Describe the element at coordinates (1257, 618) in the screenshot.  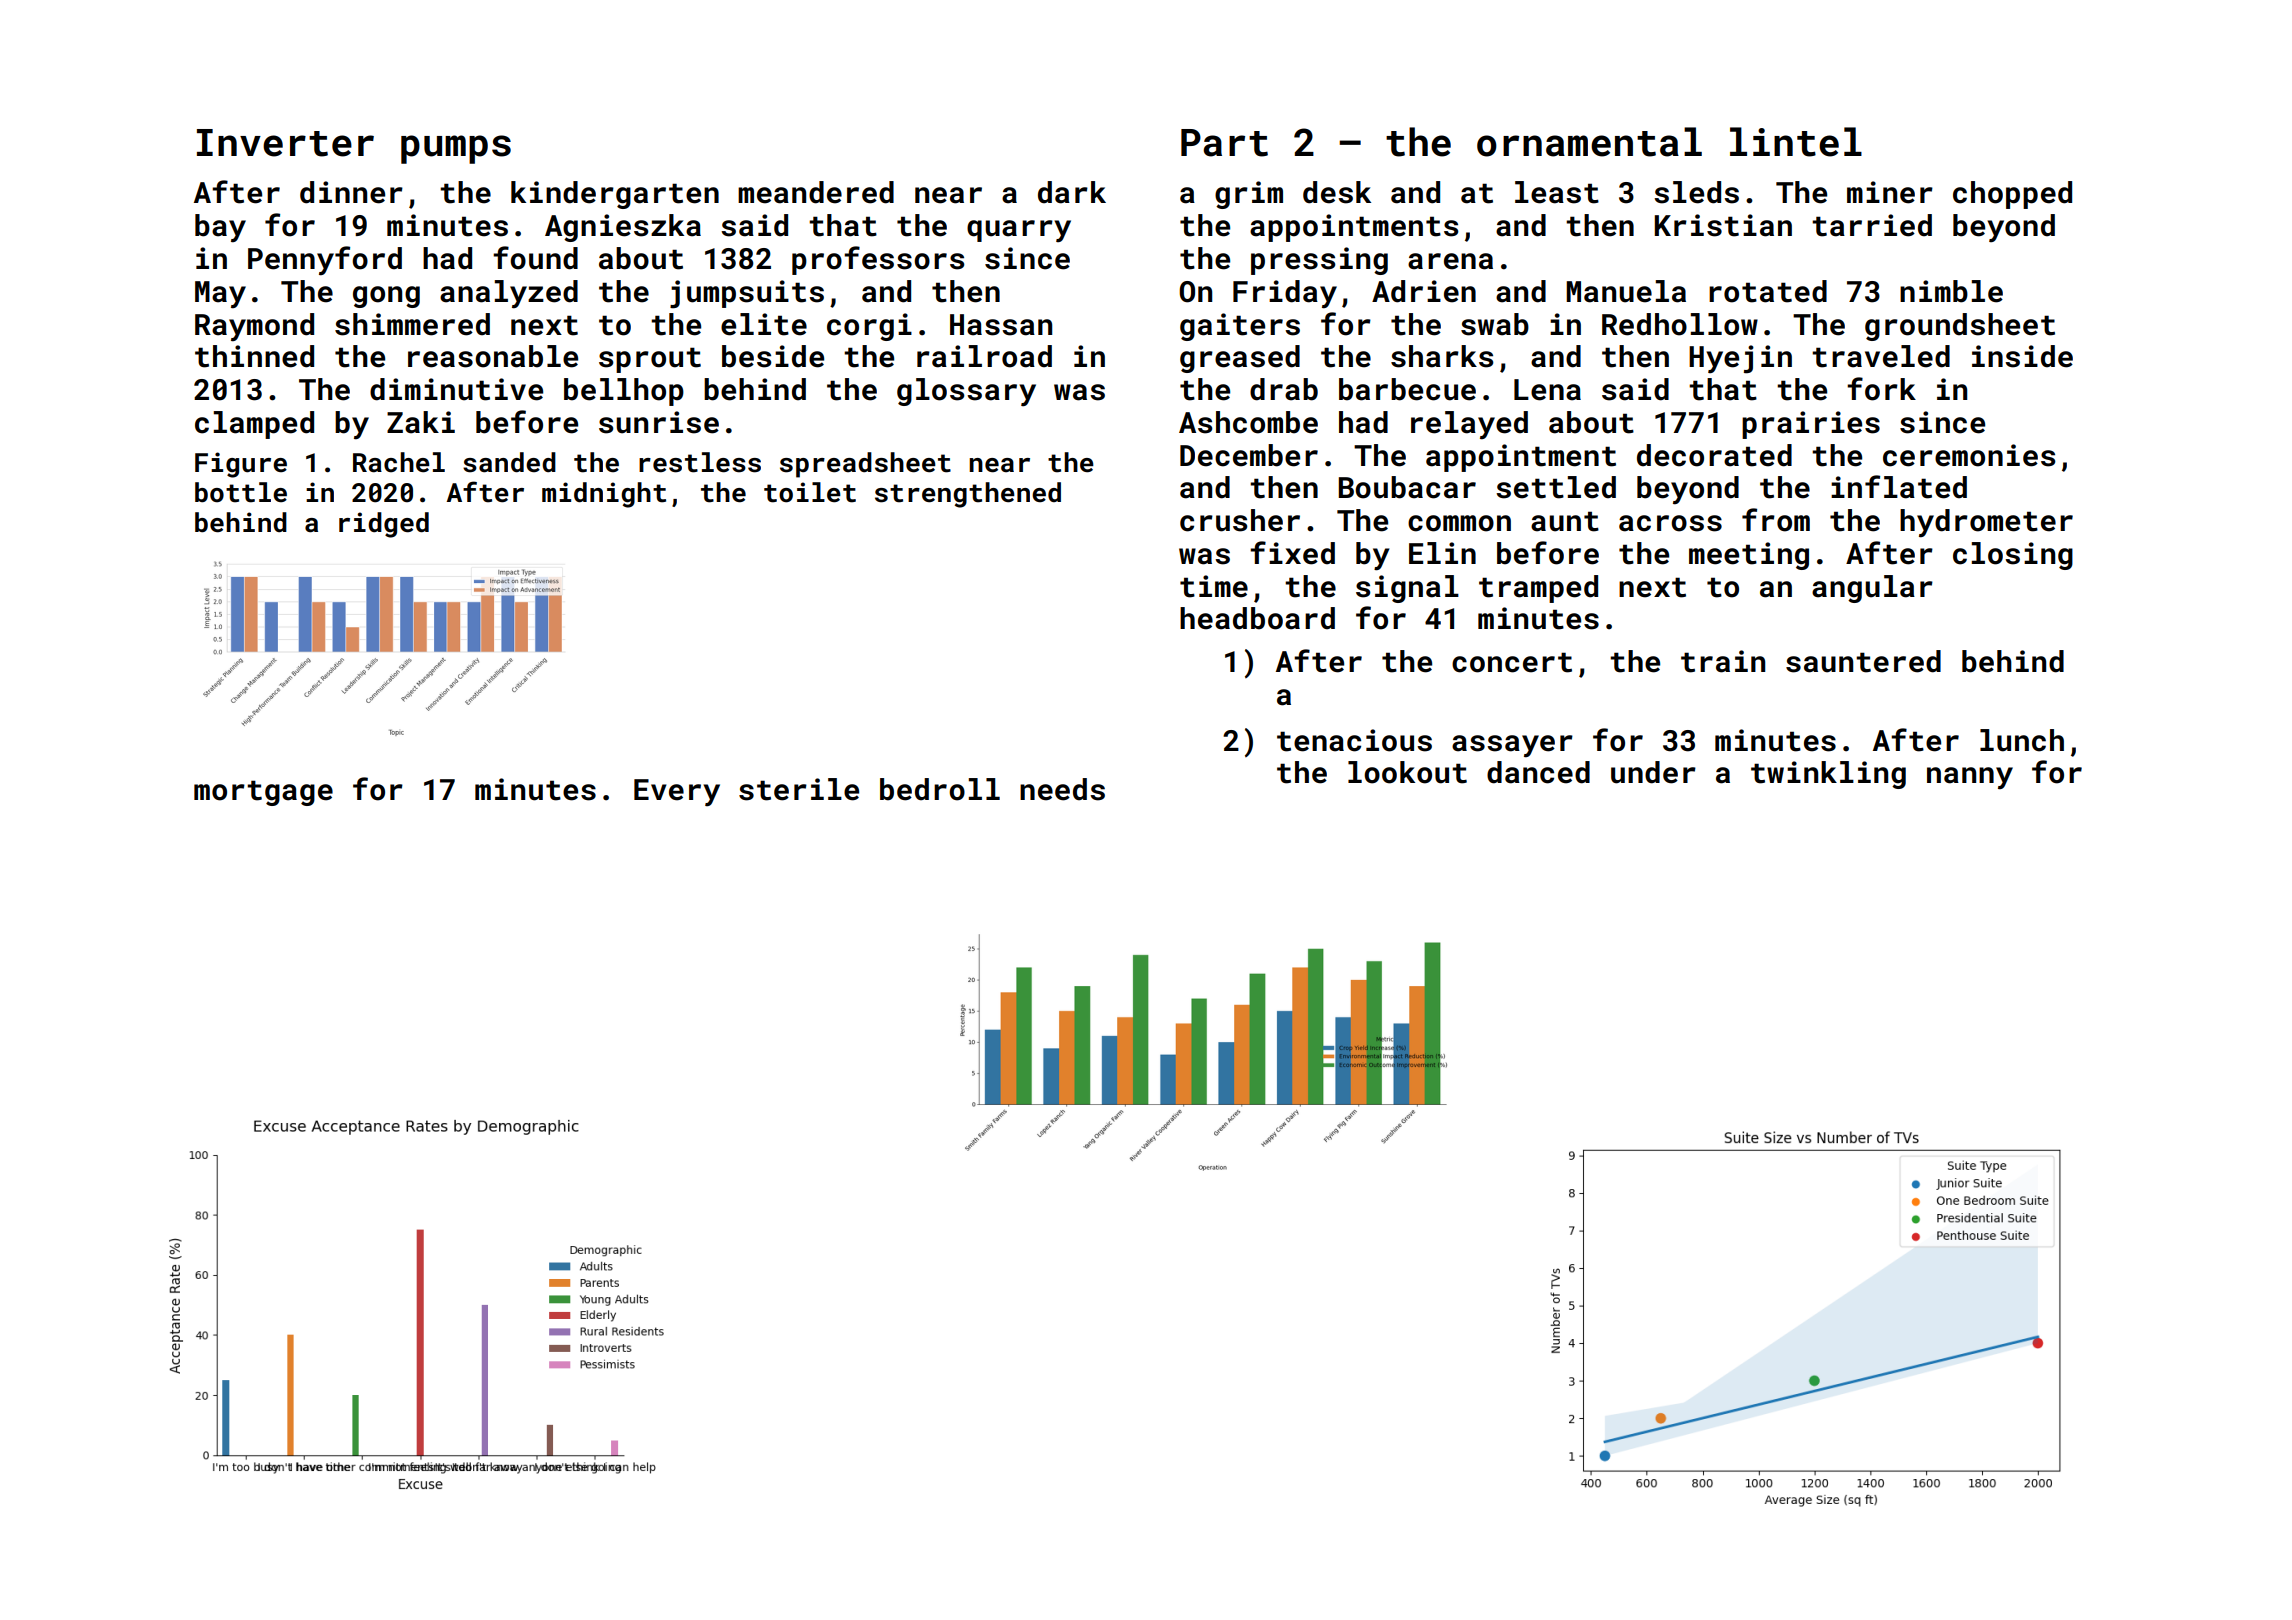
I see `headboard` at that location.
